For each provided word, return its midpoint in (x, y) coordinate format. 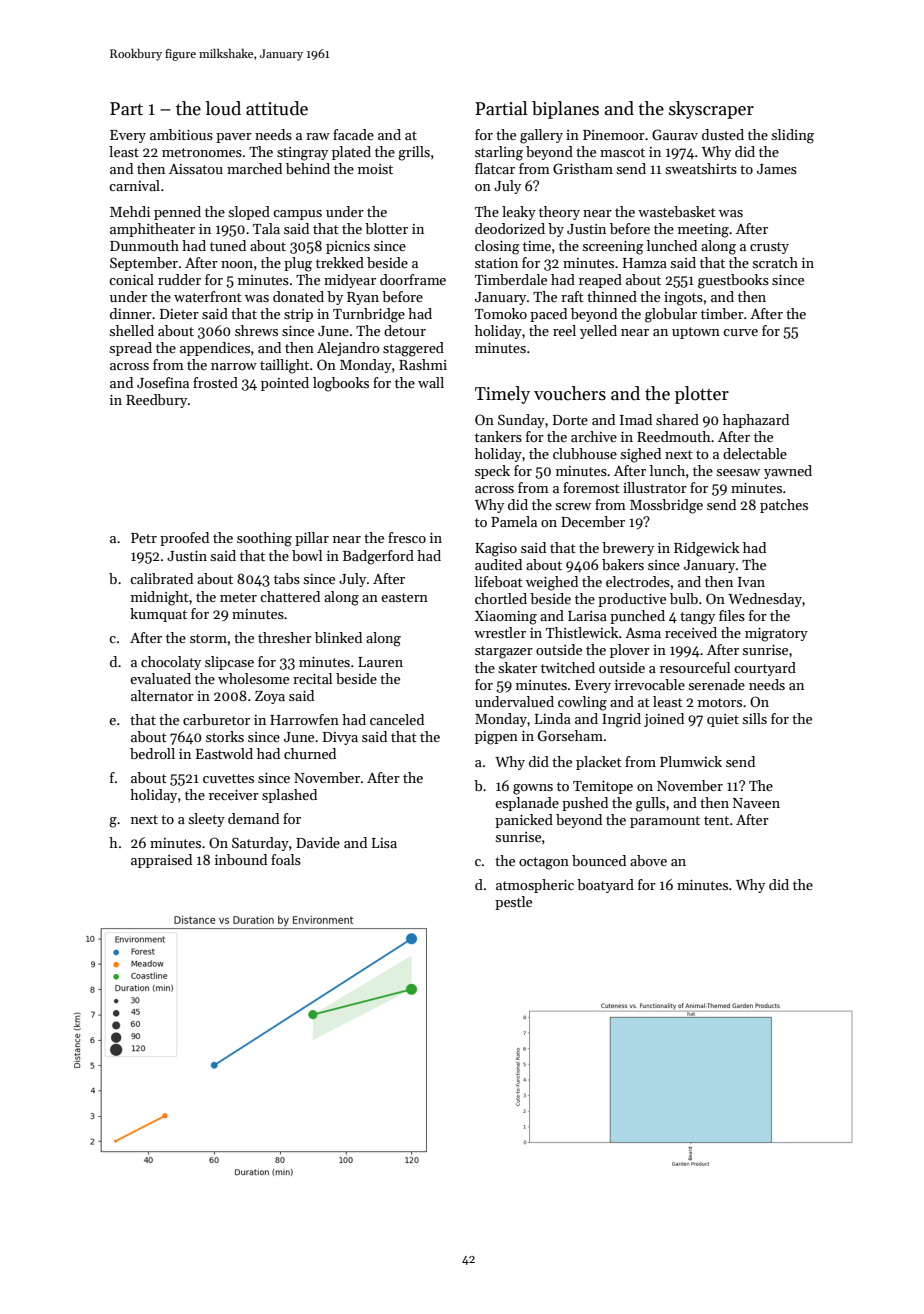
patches (784, 506)
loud (223, 108)
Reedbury (156, 401)
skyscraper (711, 110)
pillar (312, 539)
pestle (513, 903)
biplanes (565, 110)
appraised (161, 861)
